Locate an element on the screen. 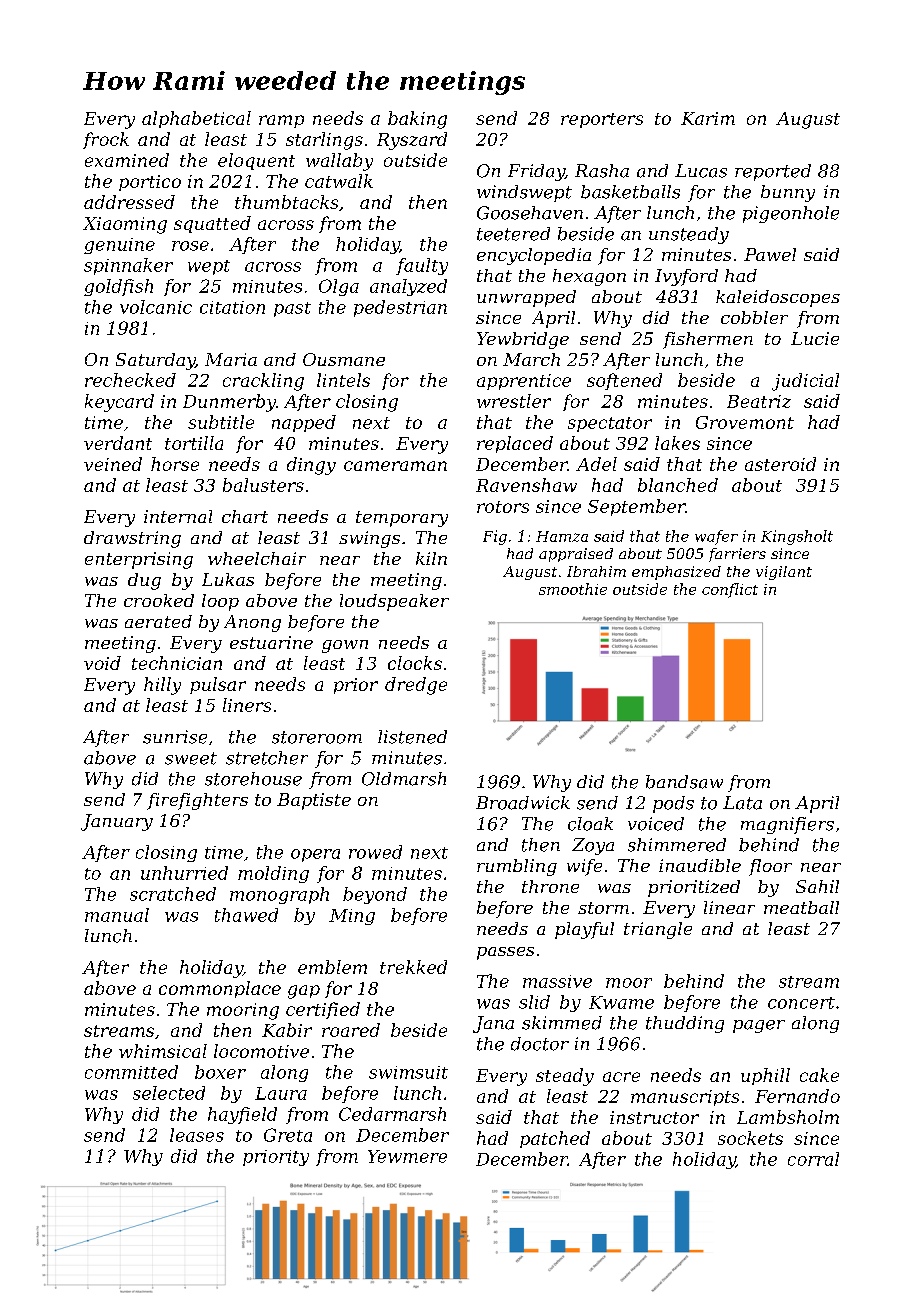 The width and height of the screenshot is (924, 1314). Lata is located at coordinates (742, 803).
